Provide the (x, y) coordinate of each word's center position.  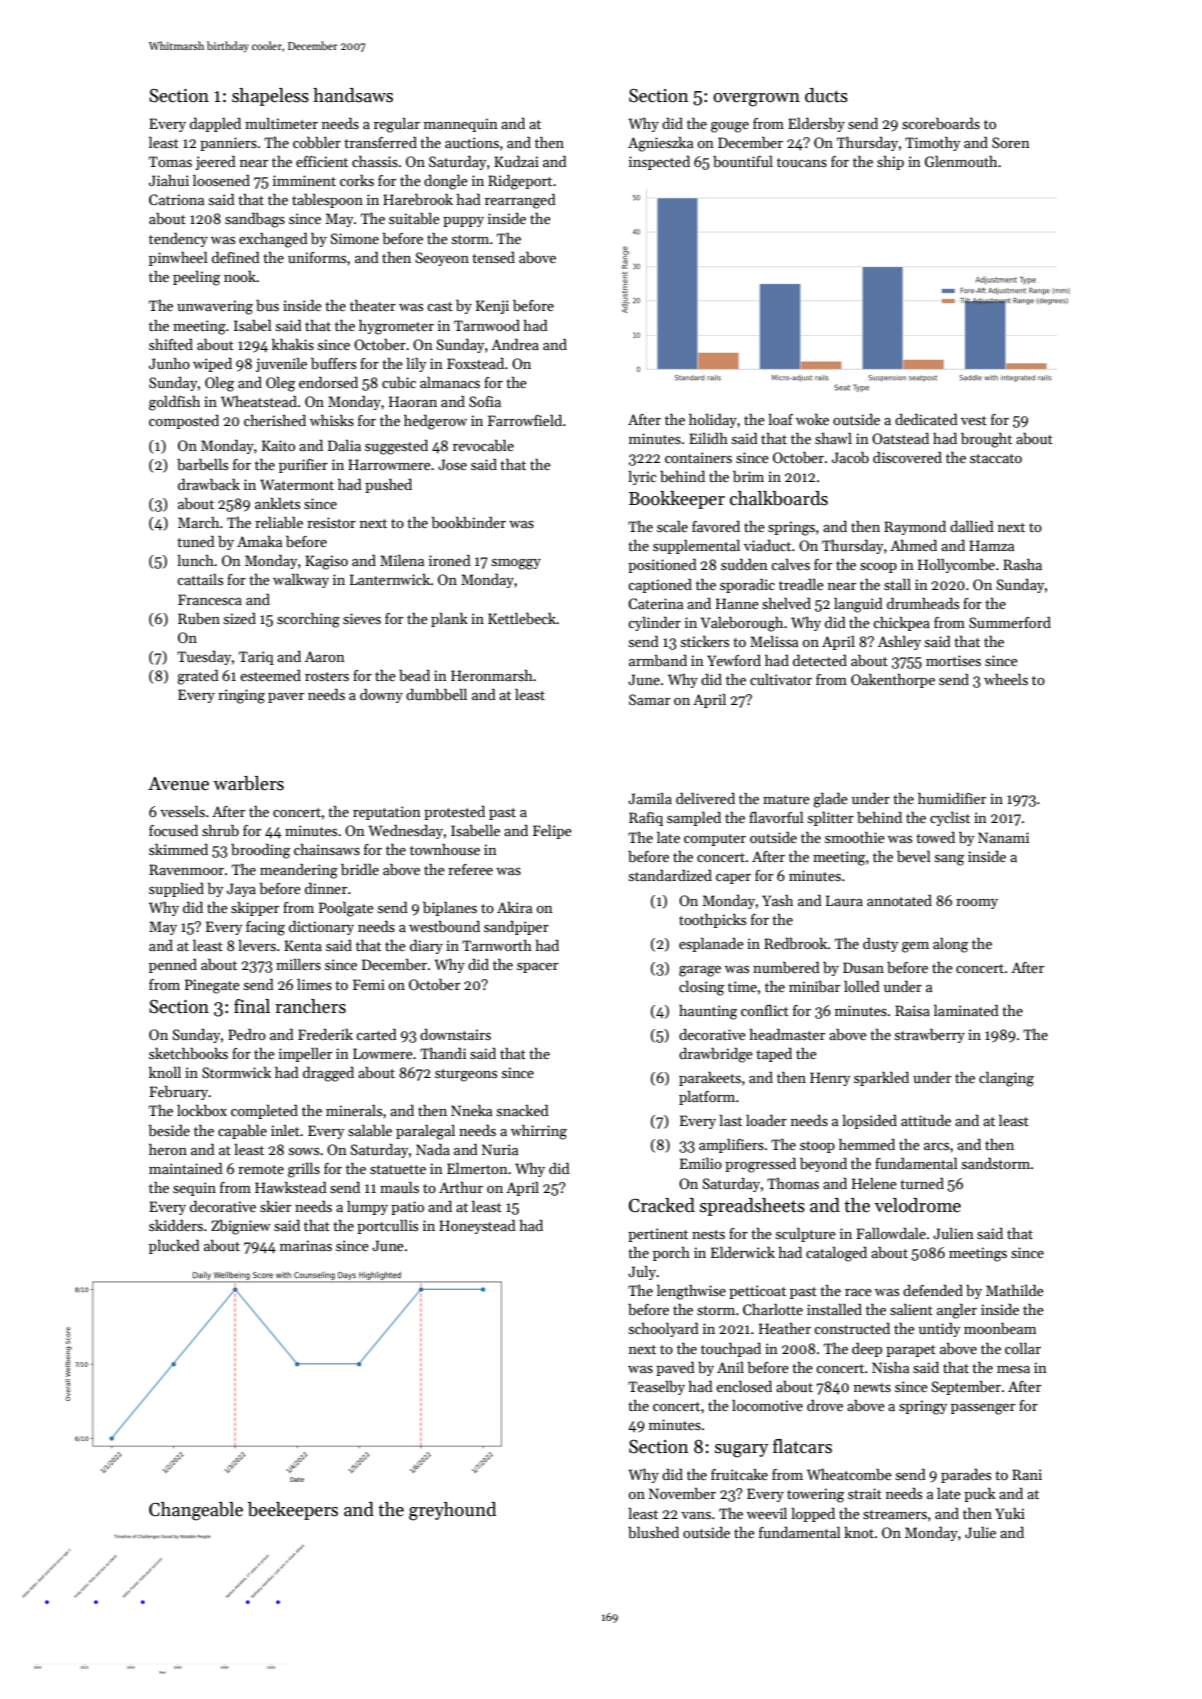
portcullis (387, 1227)
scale (672, 526)
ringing (241, 696)
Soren (1011, 142)
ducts (826, 95)
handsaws (353, 95)
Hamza (991, 545)
